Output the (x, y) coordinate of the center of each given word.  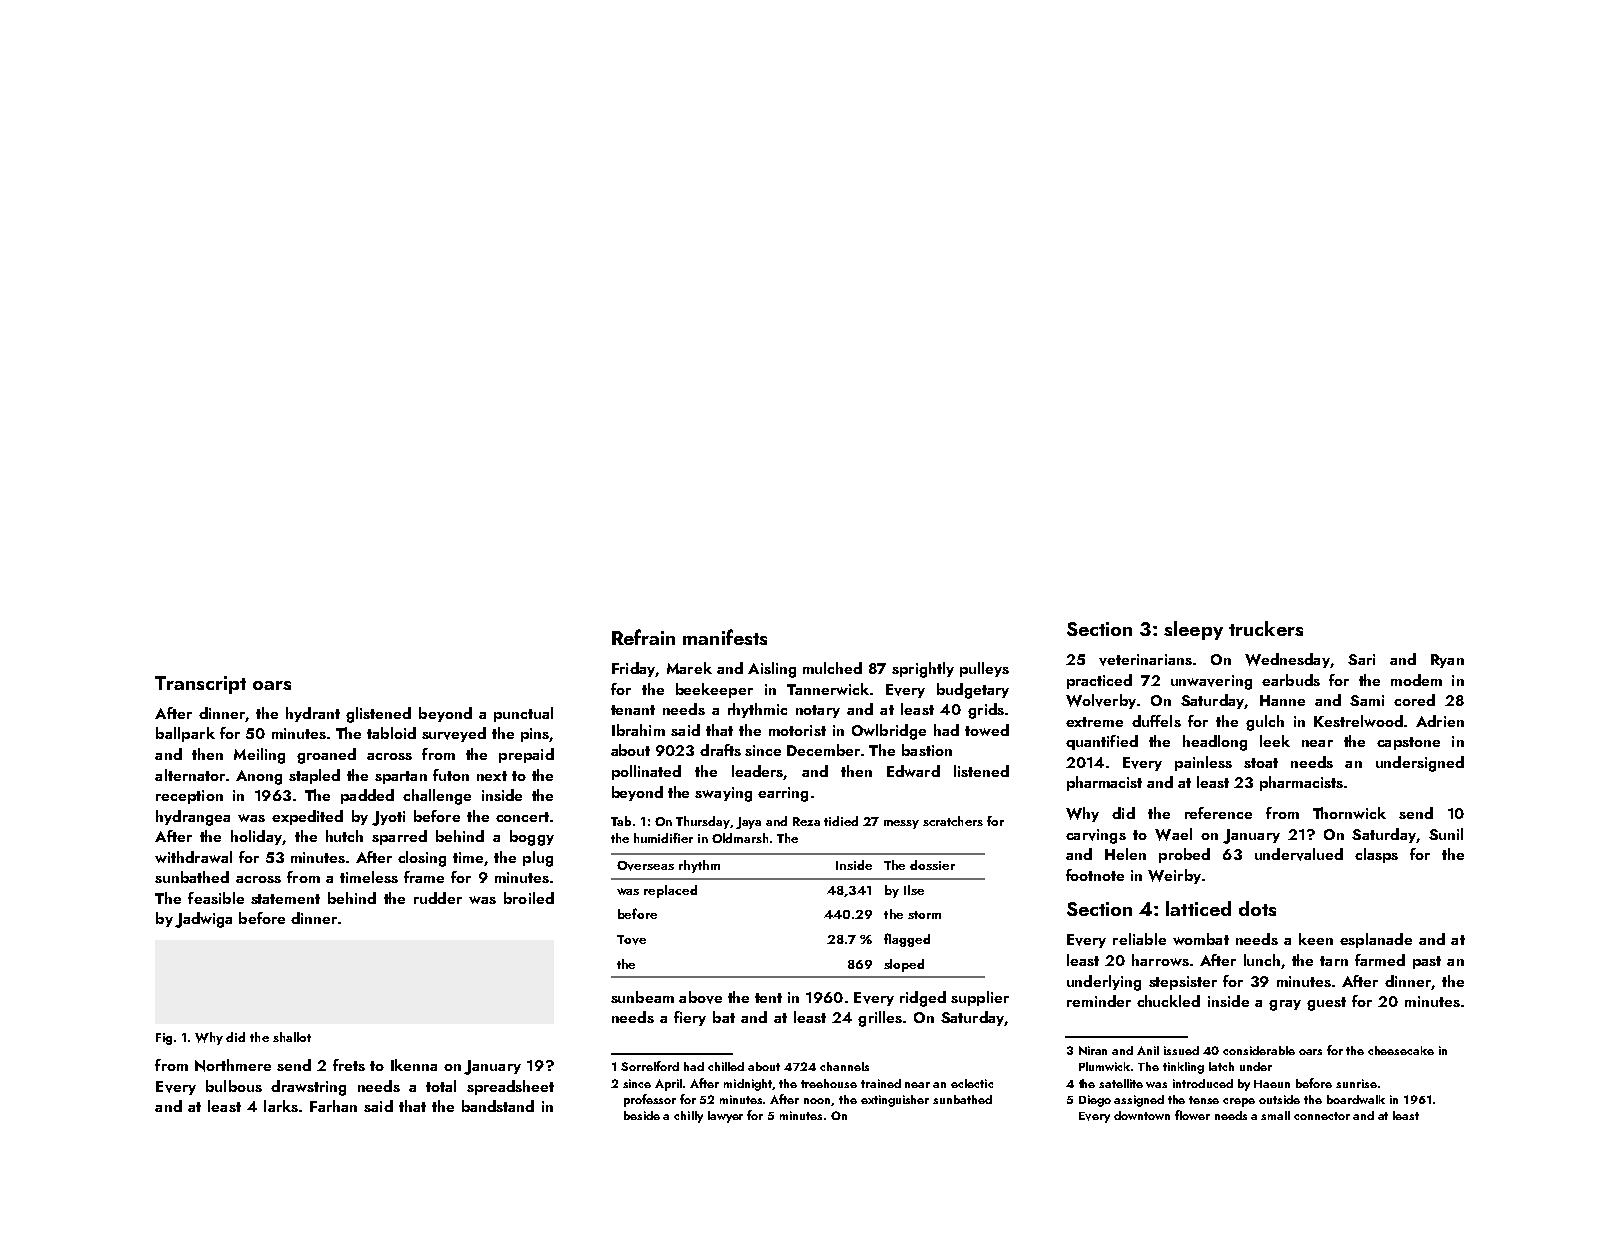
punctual (523, 714)
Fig (164, 1039)
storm (924, 915)
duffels (1156, 721)
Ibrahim (638, 730)
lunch (1262, 960)
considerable (1259, 1050)
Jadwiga (203, 920)
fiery (690, 1018)
